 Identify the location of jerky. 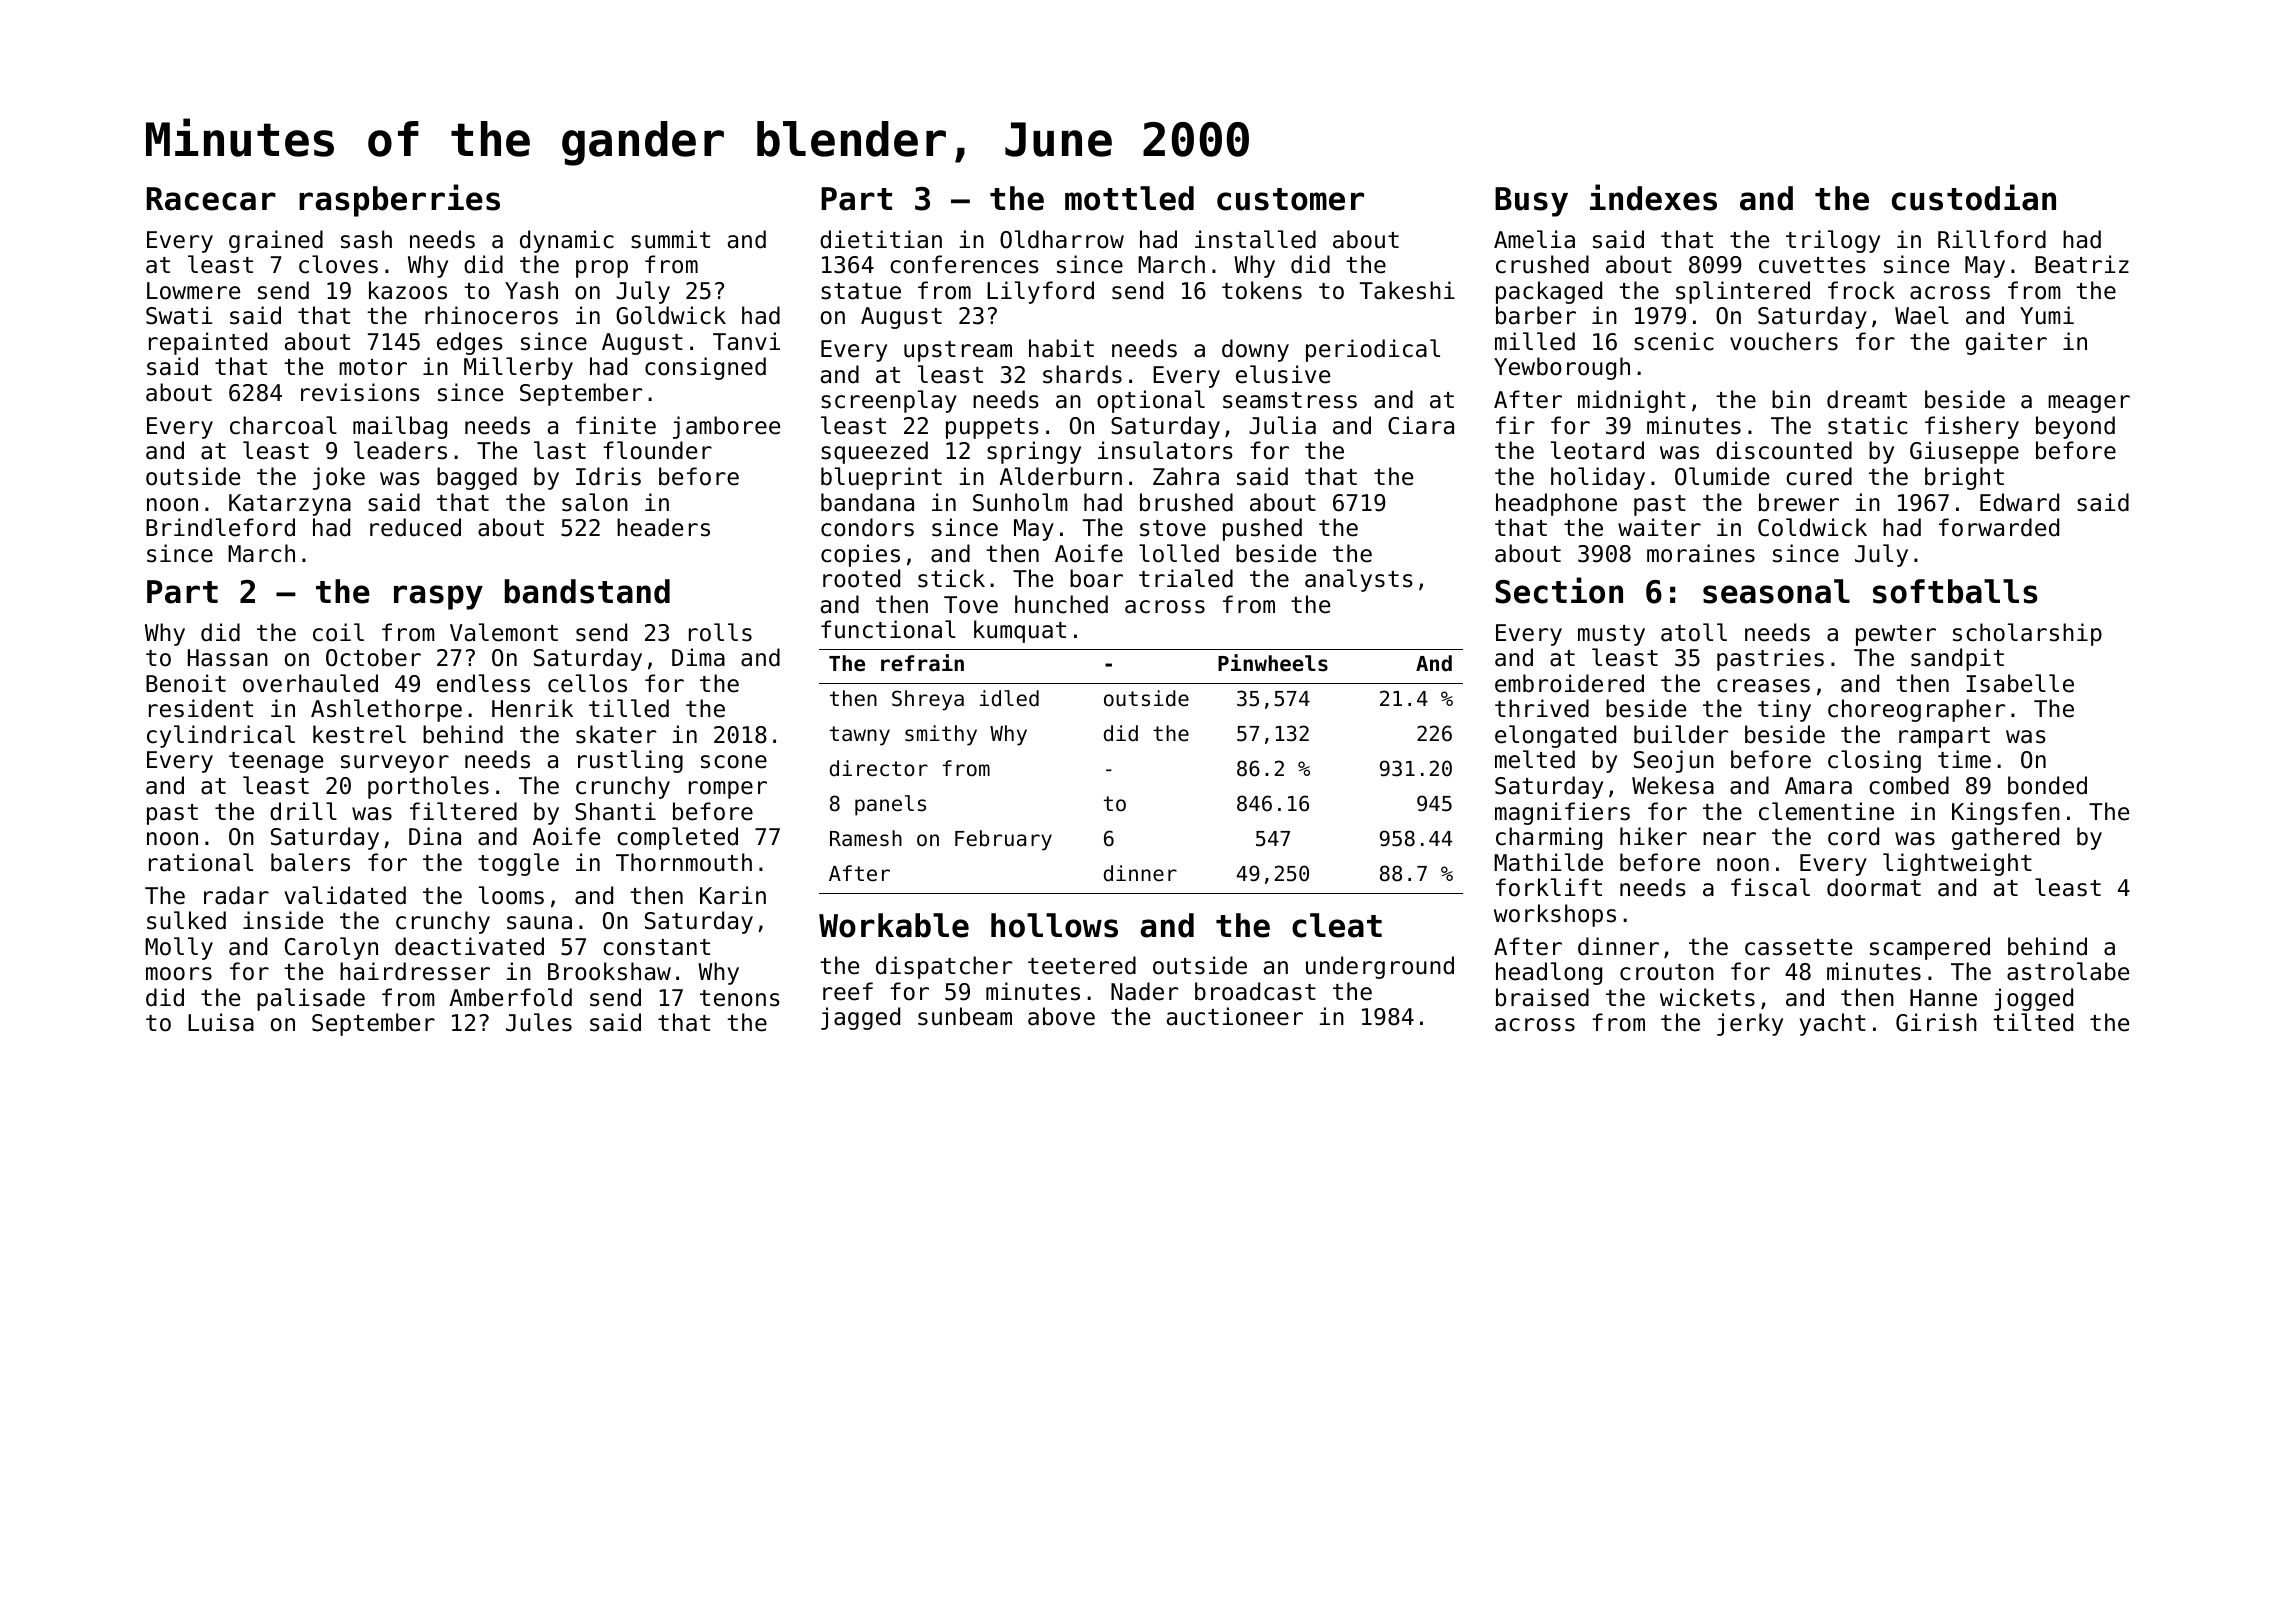
(1750, 1024).
